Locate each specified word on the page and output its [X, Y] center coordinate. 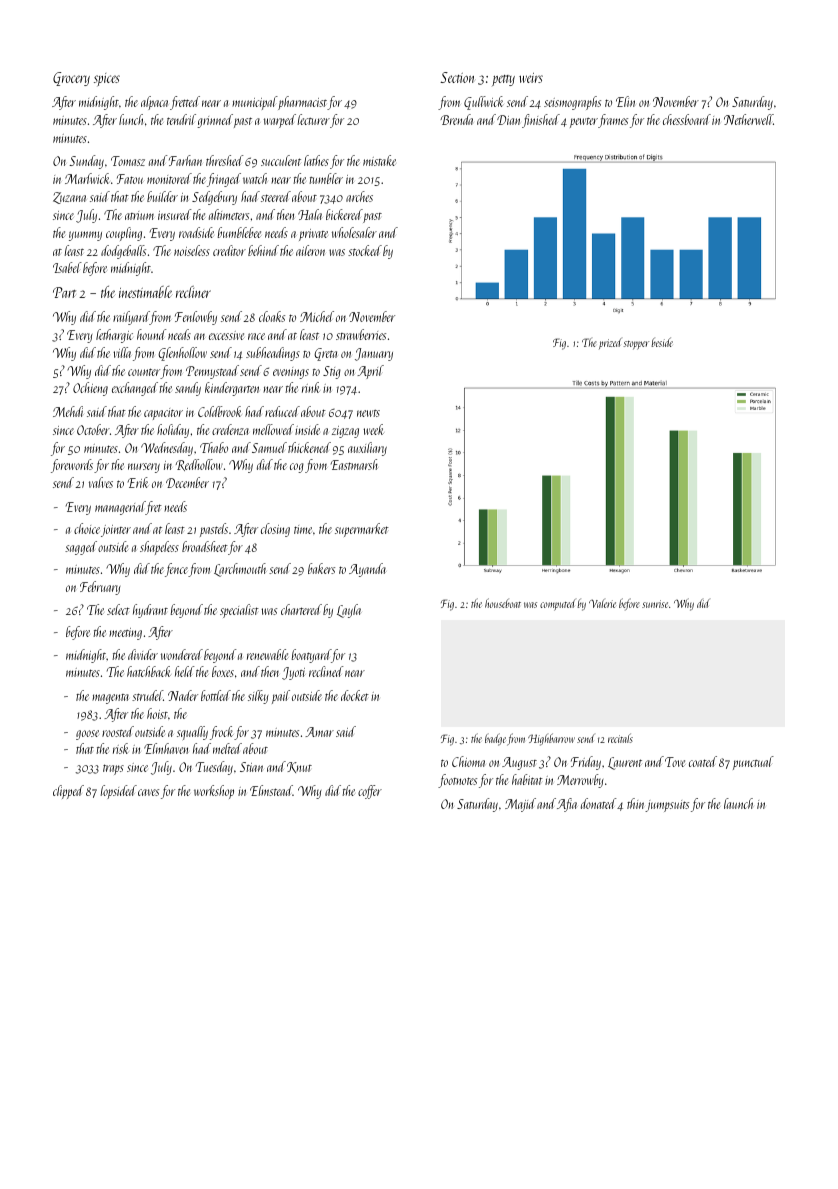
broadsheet [205, 546]
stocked [365, 250]
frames [613, 121]
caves [148, 792]
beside [662, 342]
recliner [193, 292]
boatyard [311, 656]
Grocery [71, 79]
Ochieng [90, 389]
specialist [239, 611]
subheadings [273, 354]
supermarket [362, 530]
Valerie [602, 603]
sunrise [655, 604]
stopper [636, 345]
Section [457, 77]
